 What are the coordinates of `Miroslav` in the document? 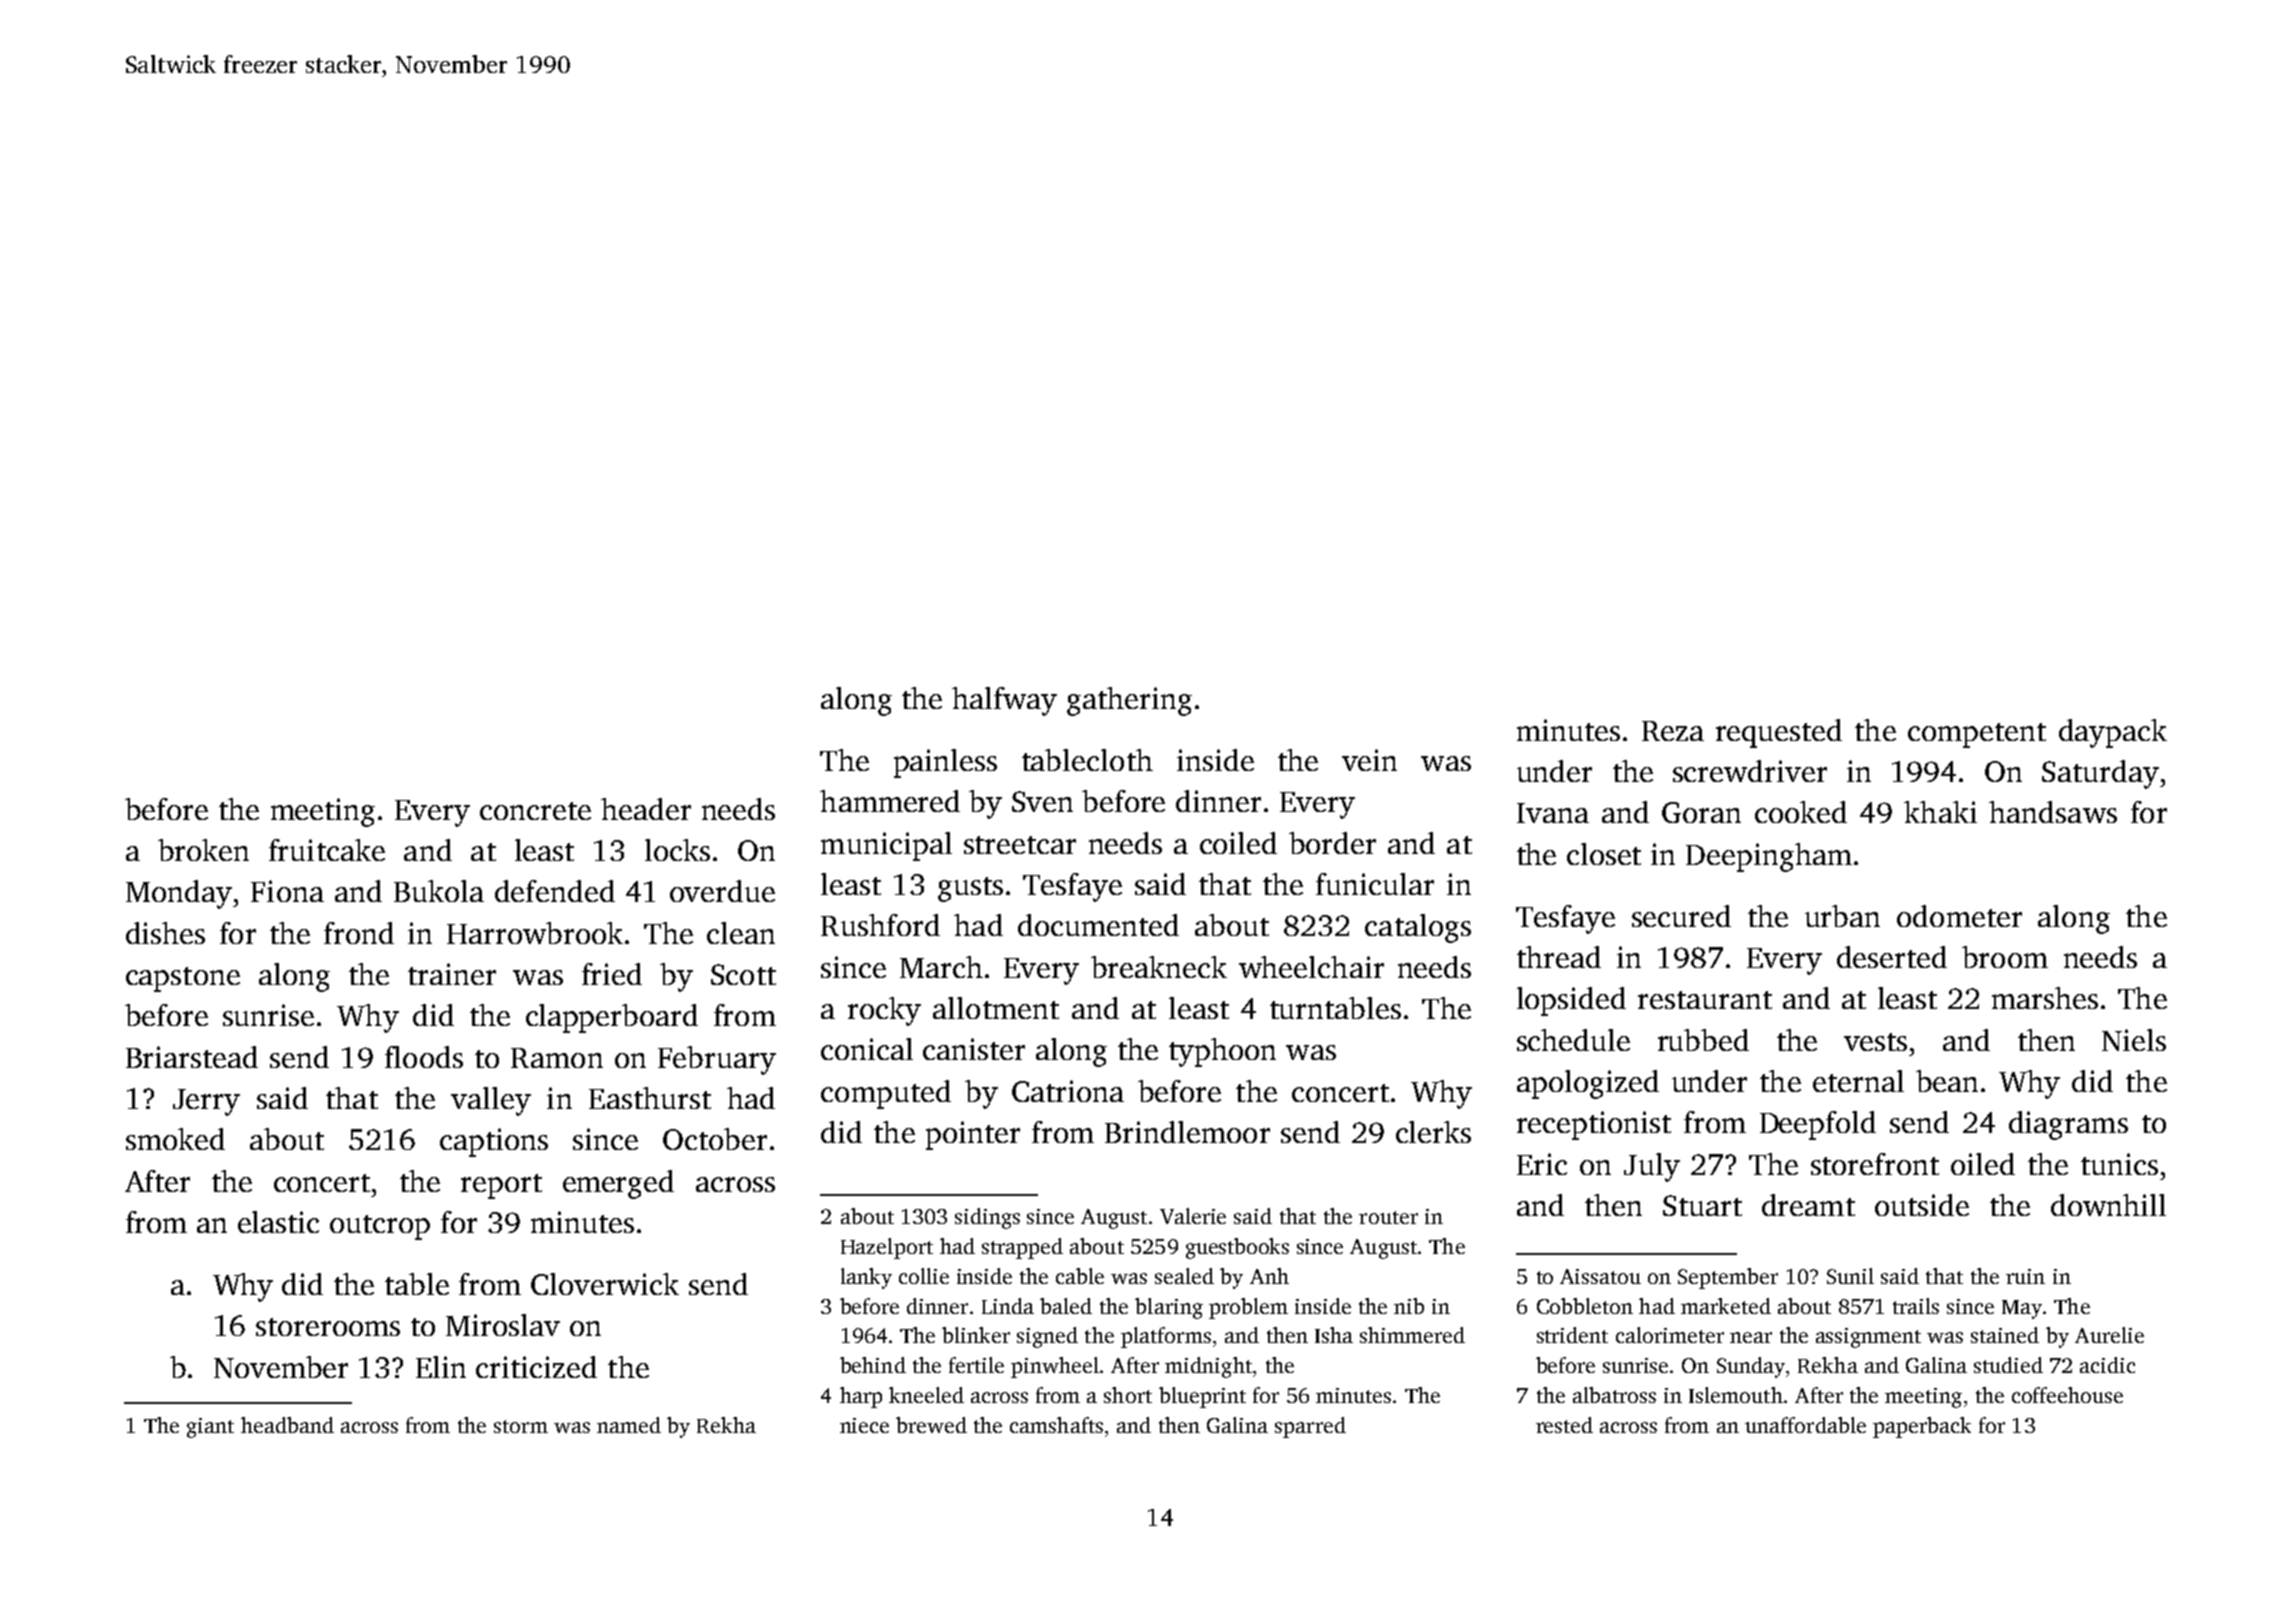 It's located at (503, 1325).
